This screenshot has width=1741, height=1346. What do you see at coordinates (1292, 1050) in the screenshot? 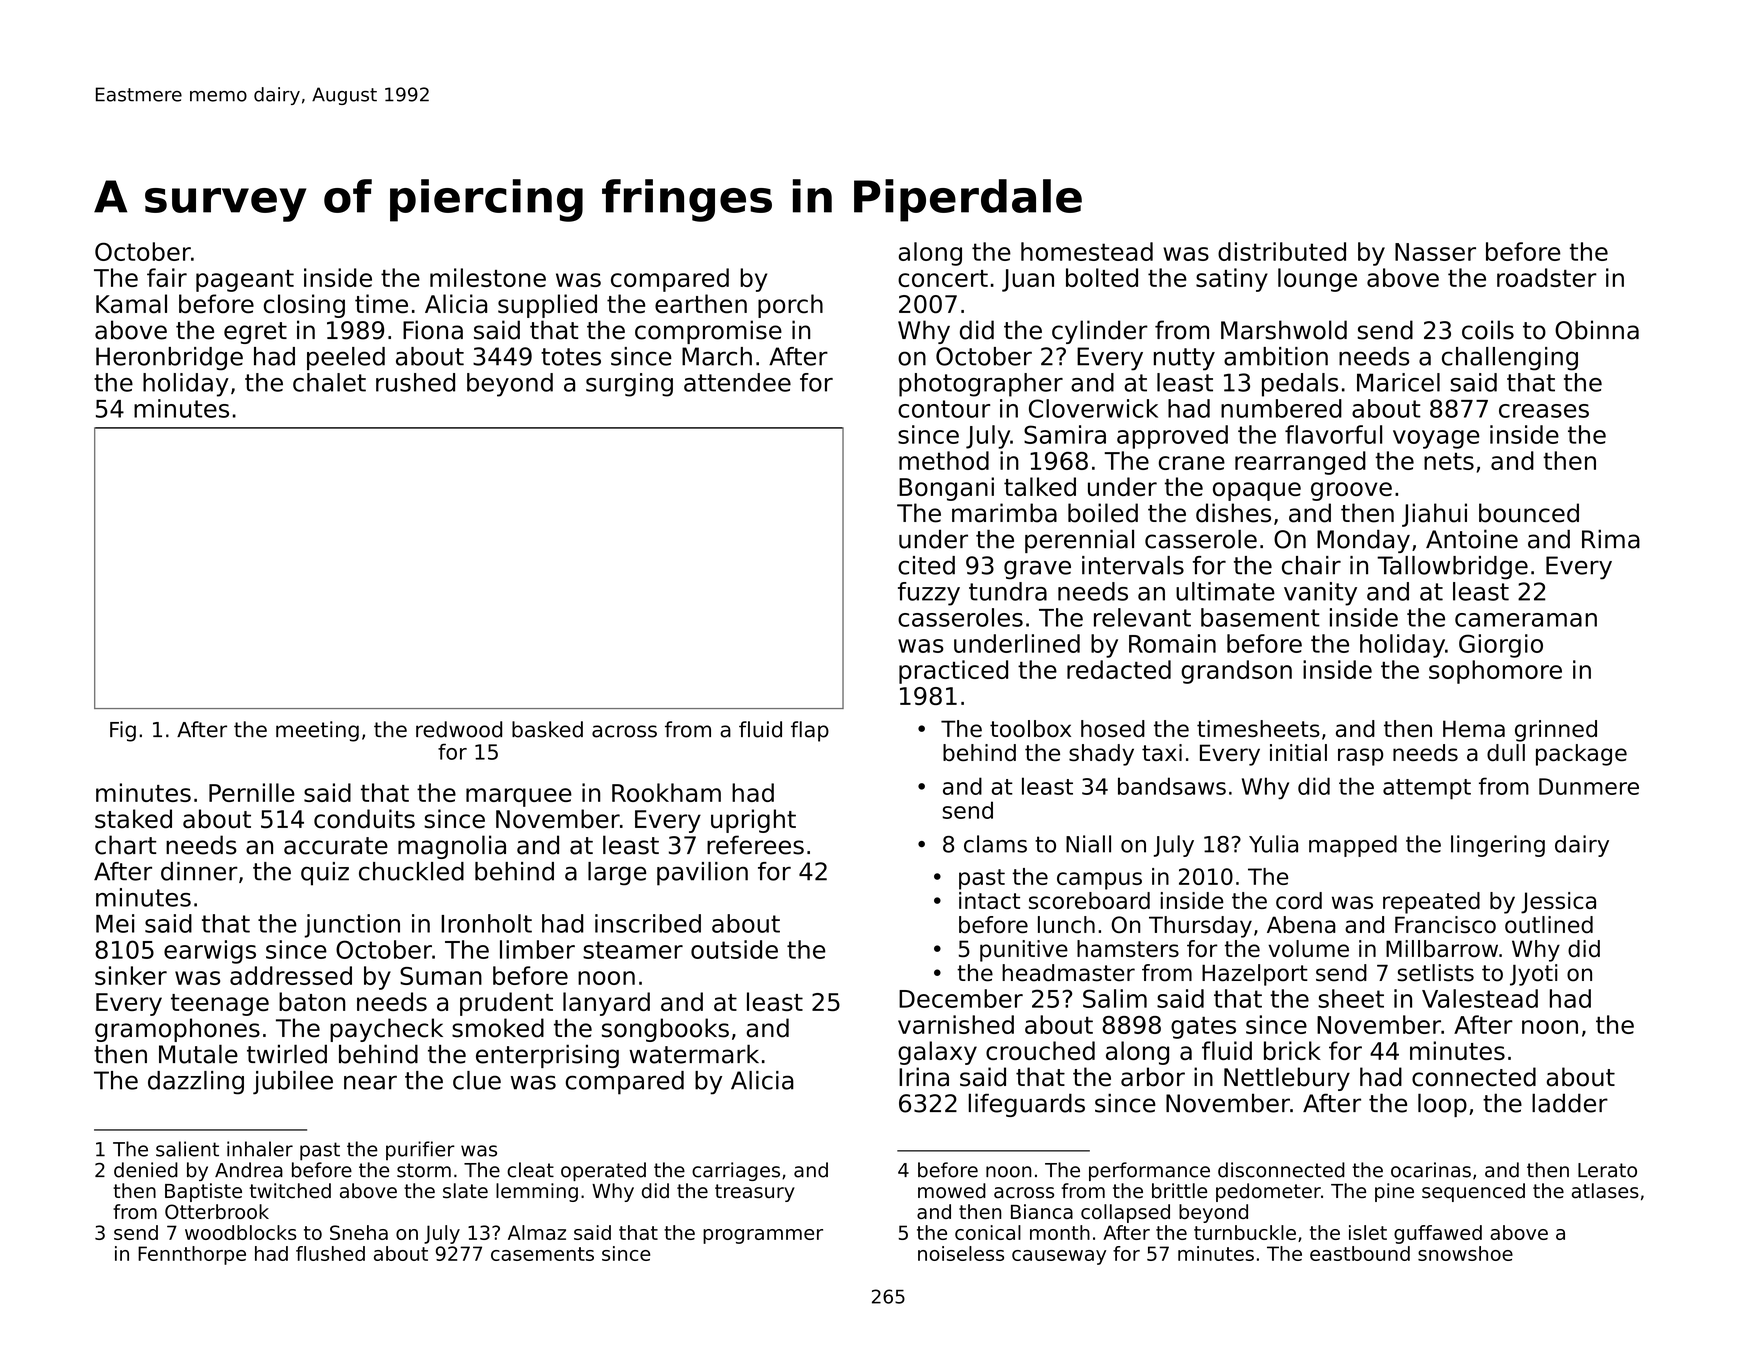
I see `brick` at bounding box center [1292, 1050].
